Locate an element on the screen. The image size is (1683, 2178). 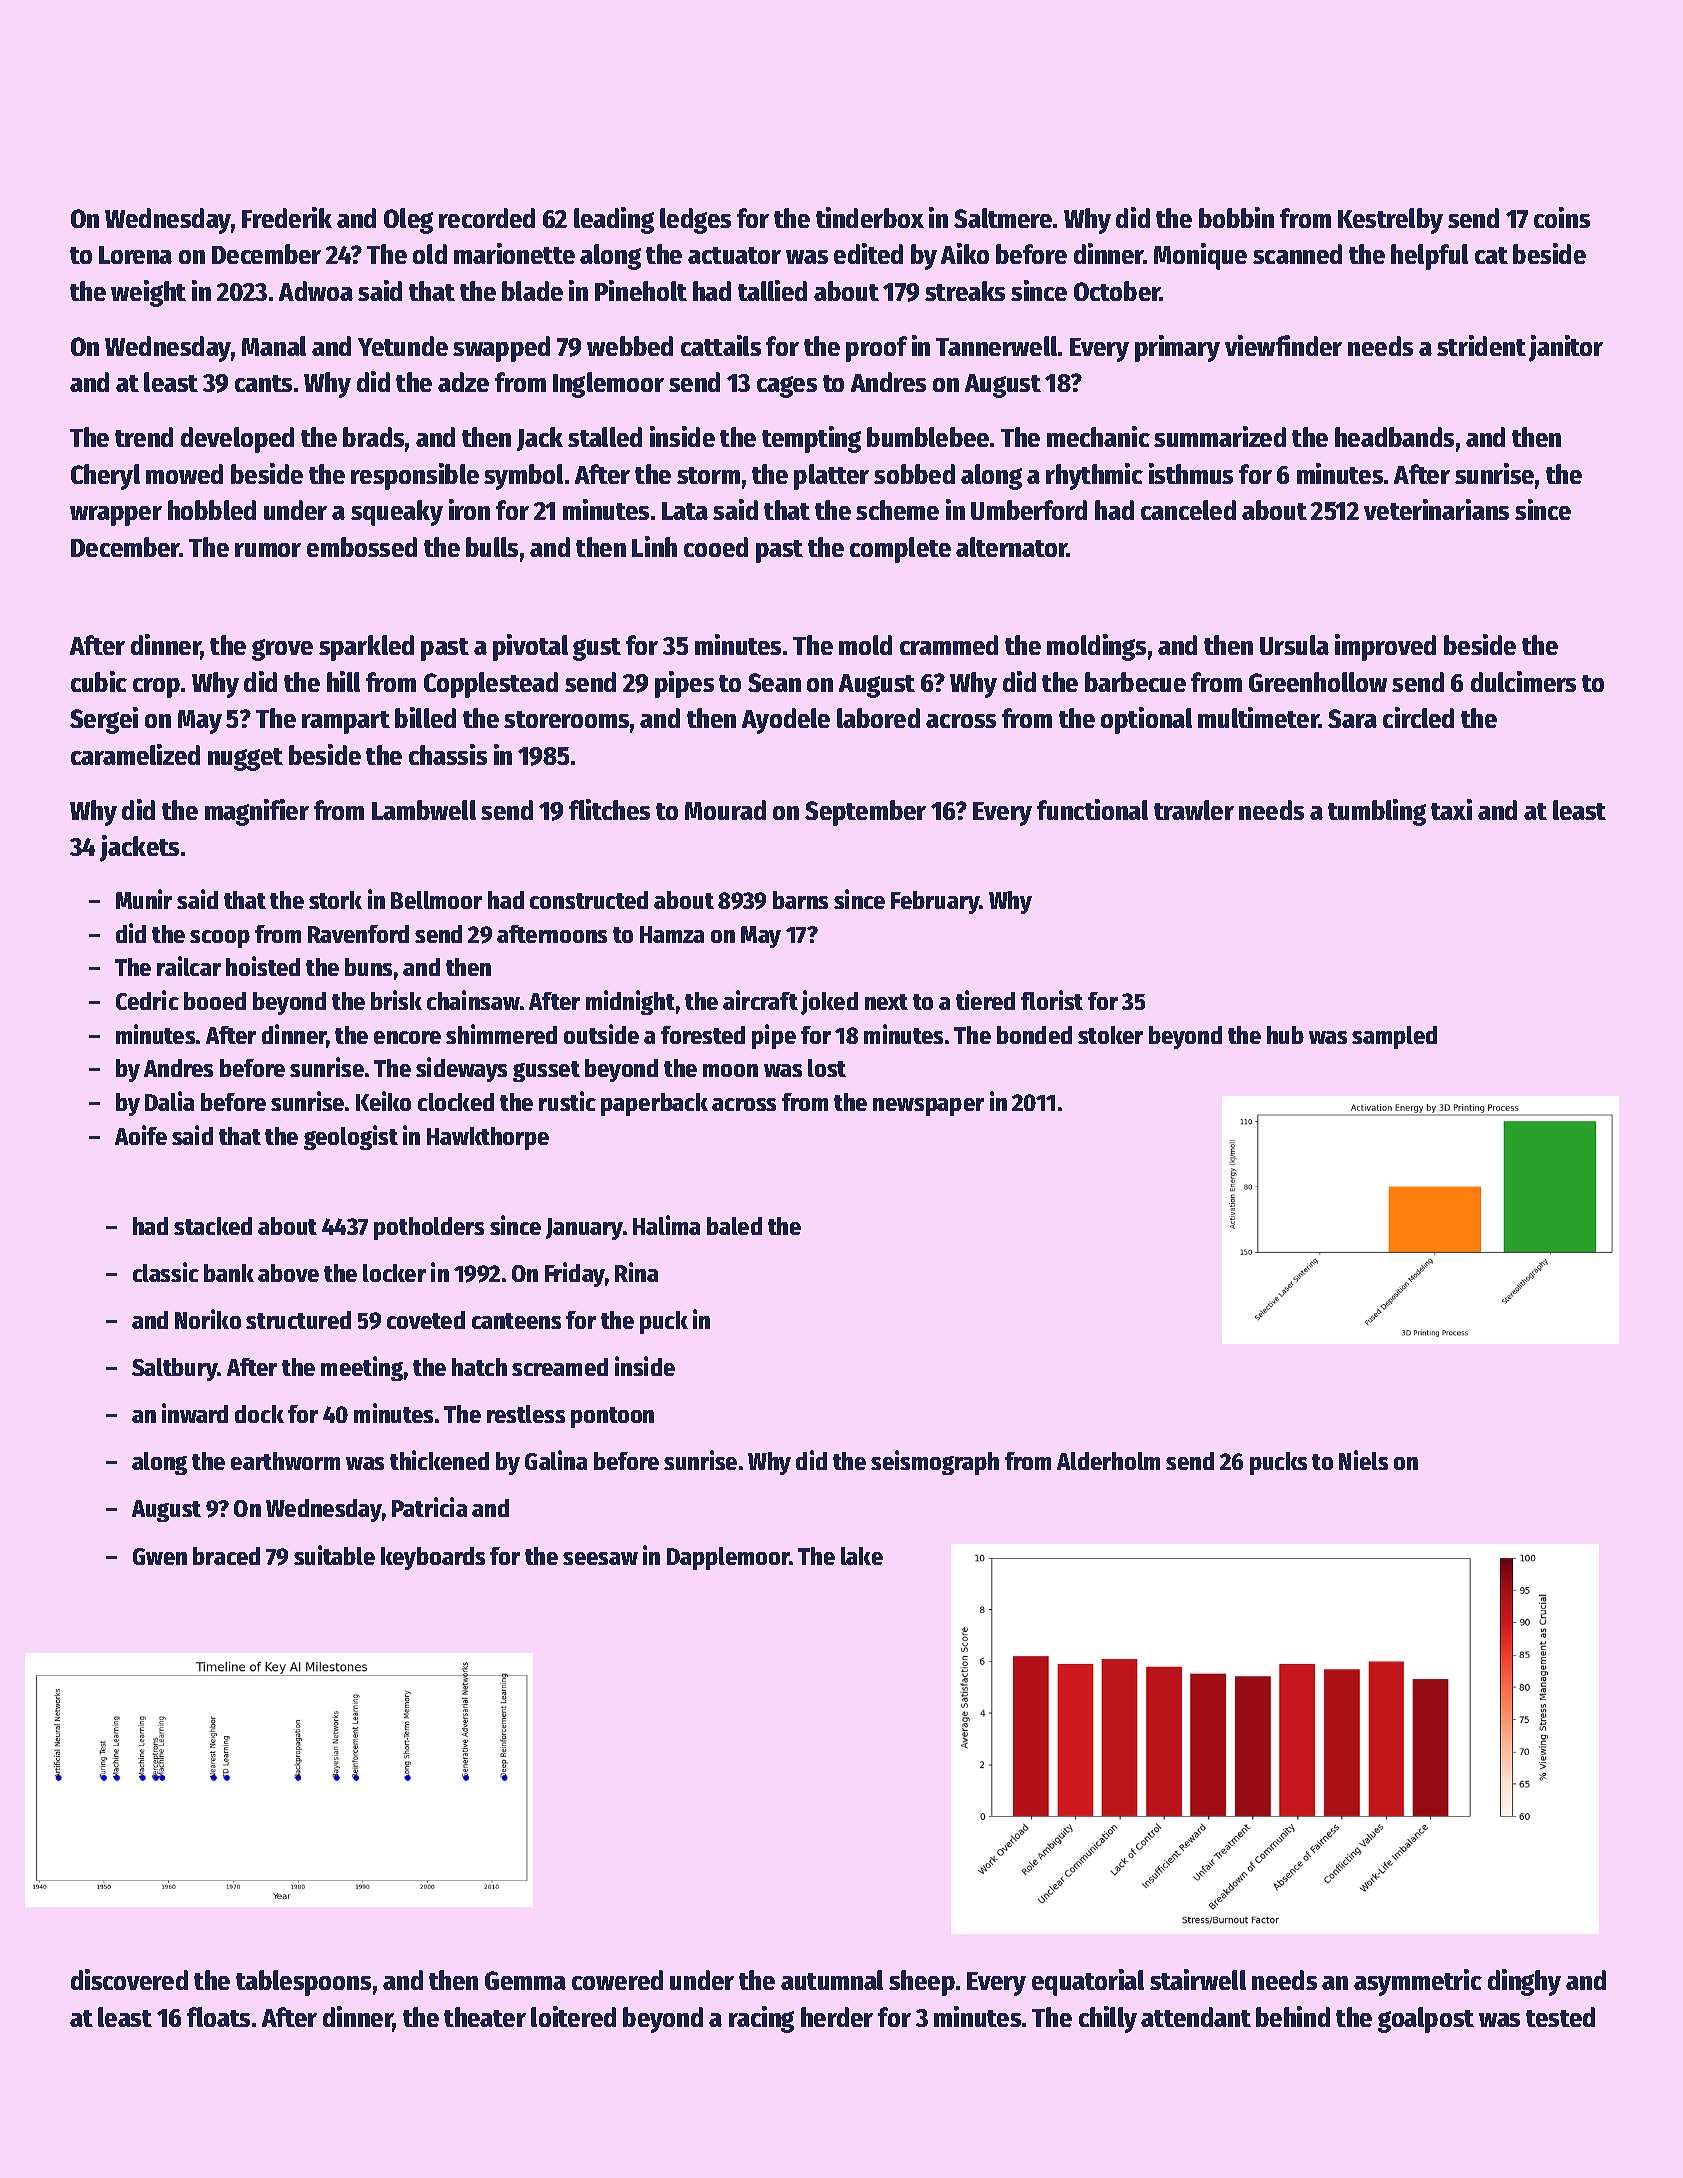
cubic is located at coordinates (99, 681).
